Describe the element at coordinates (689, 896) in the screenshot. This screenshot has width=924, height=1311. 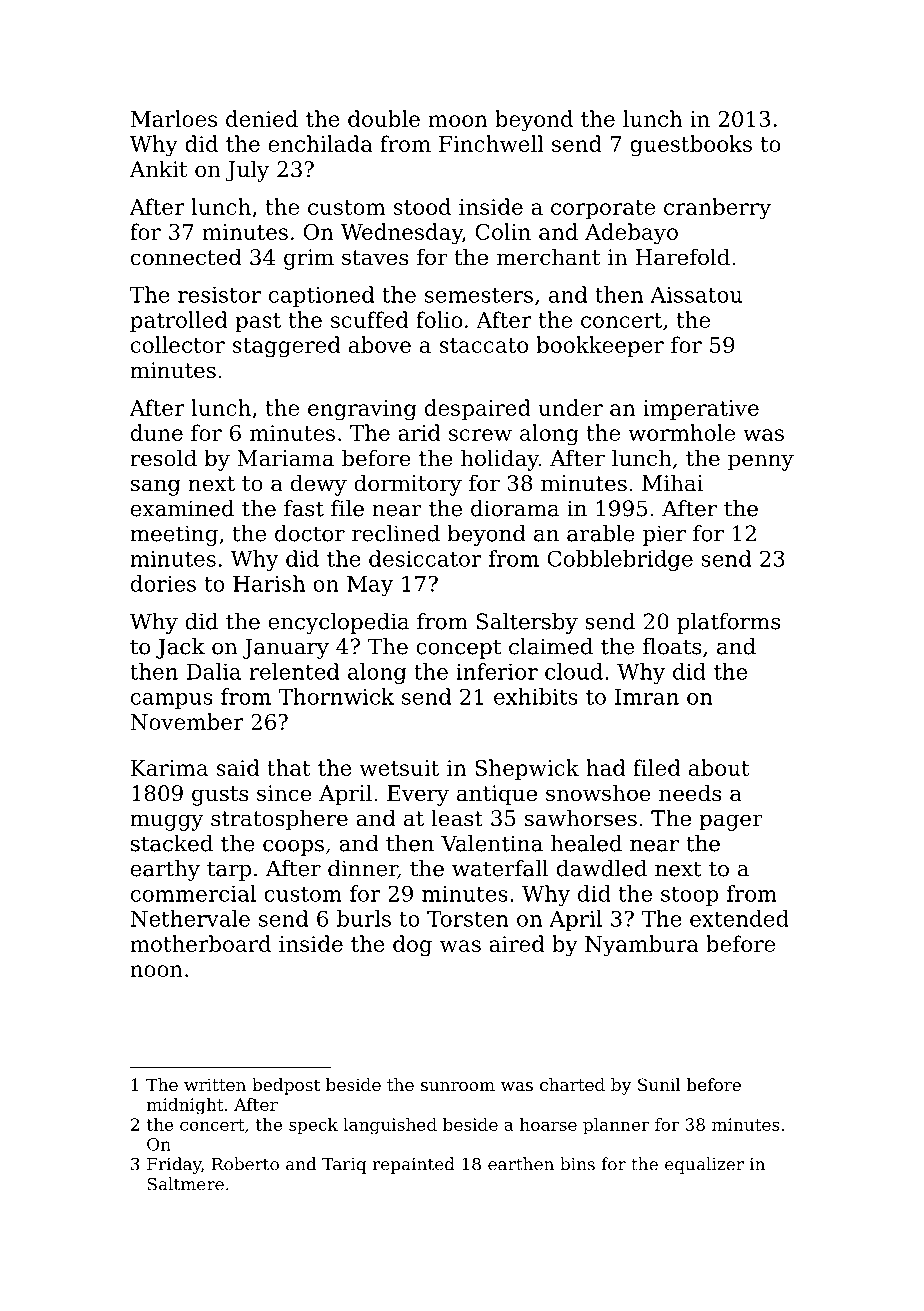
I see `stoop` at that location.
